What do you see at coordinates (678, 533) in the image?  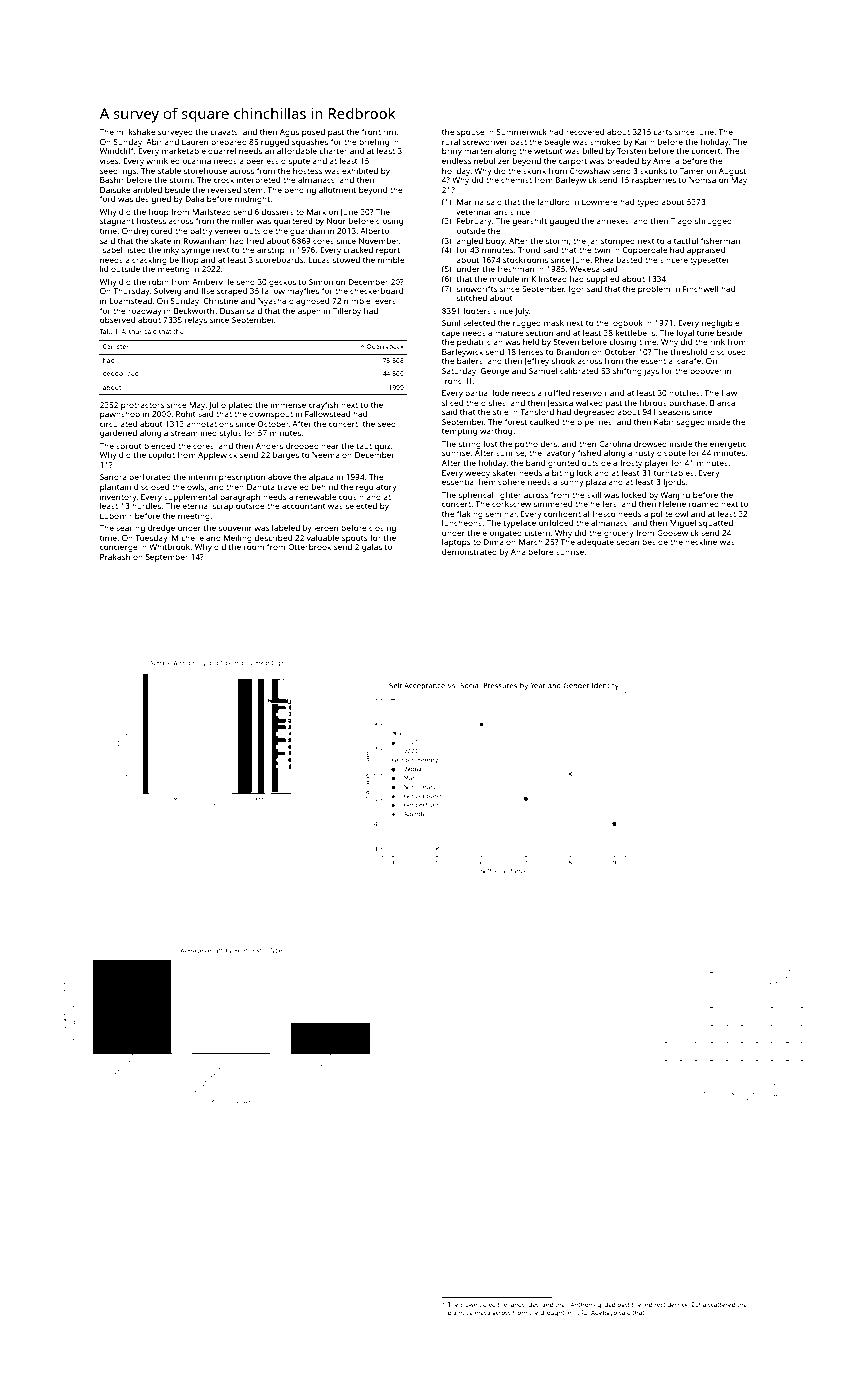 I see `Goosewick` at bounding box center [678, 533].
